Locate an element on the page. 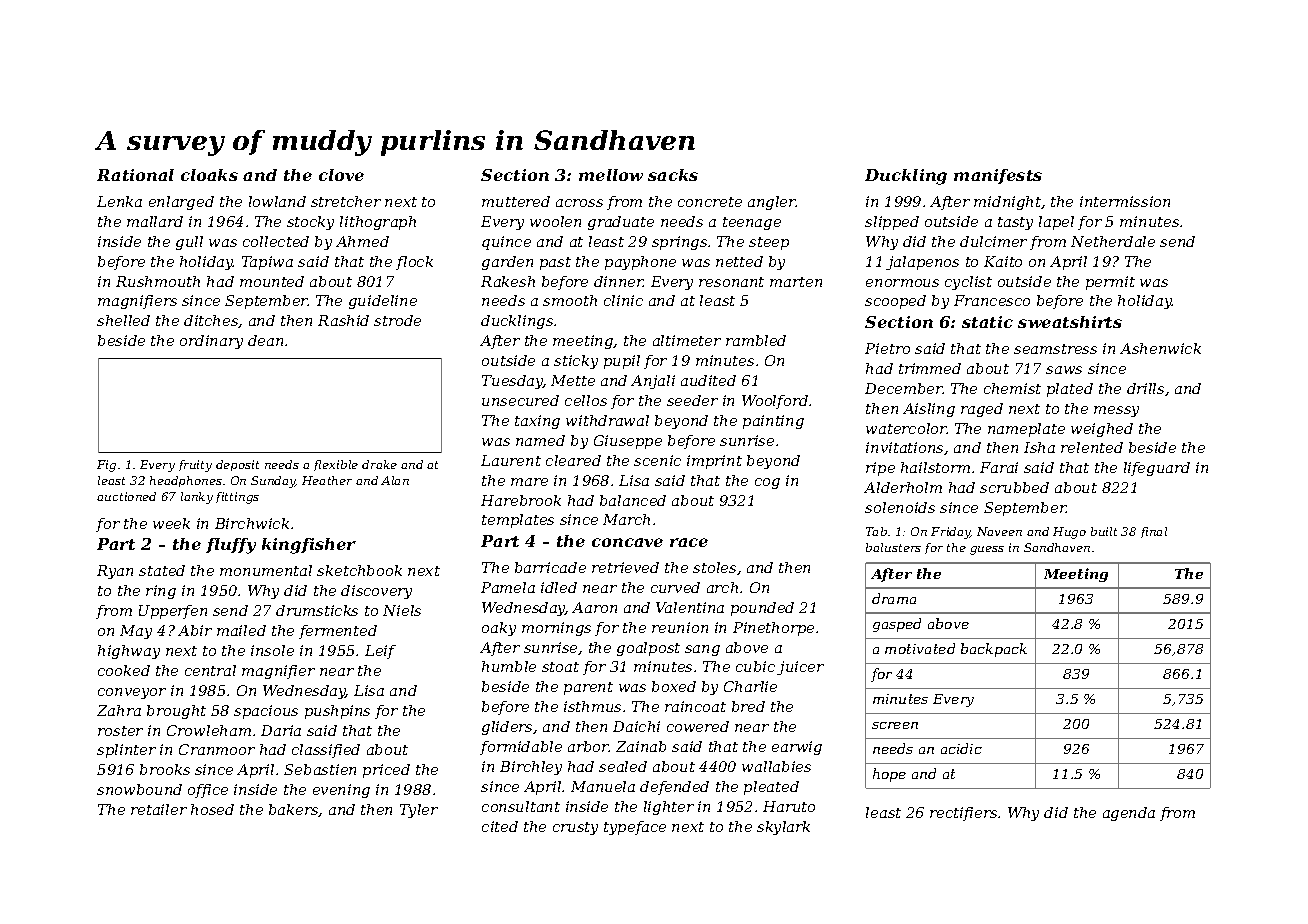 This document has width=1308, height=924. Harebrook is located at coordinates (521, 500).
